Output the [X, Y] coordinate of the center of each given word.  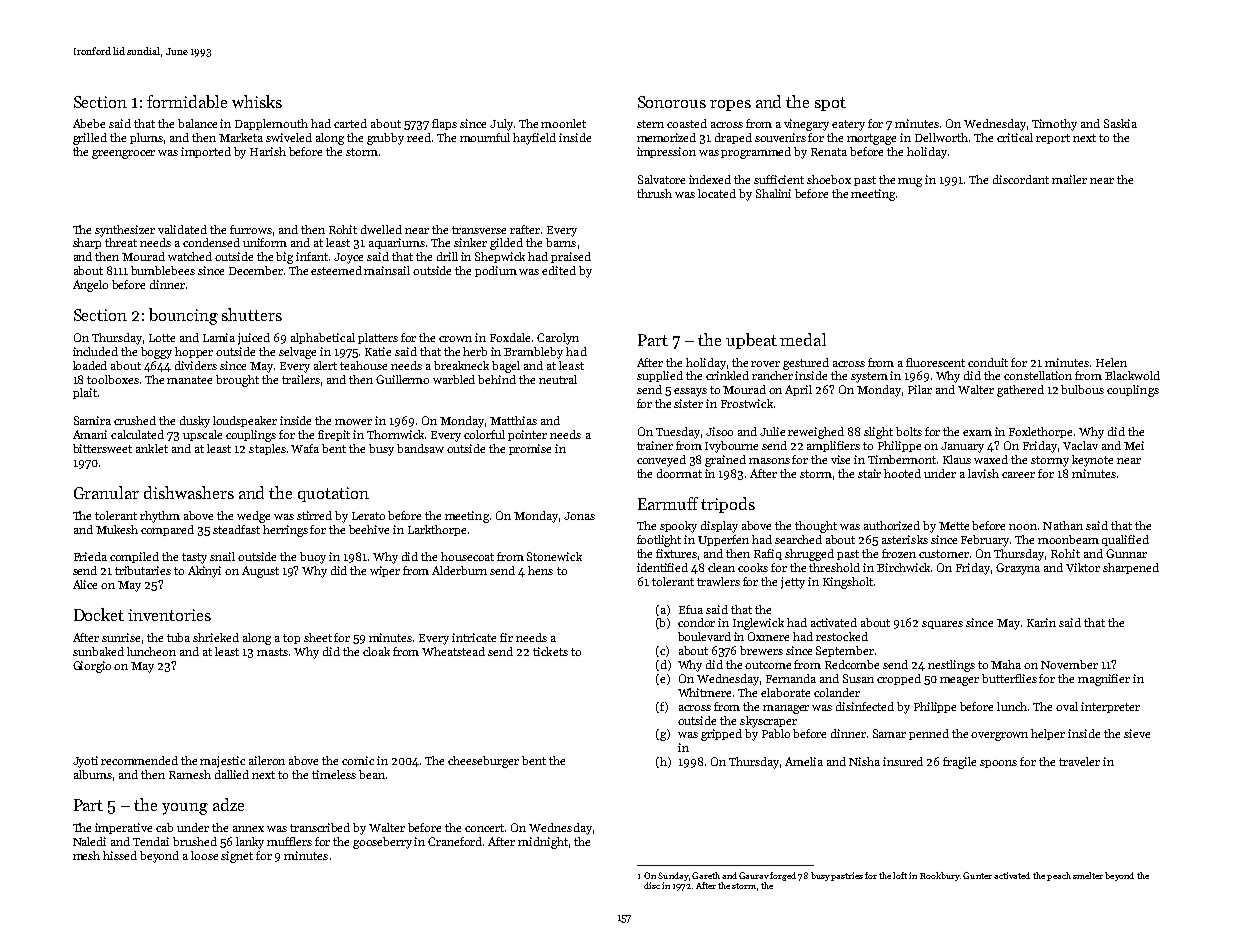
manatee [189, 380]
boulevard [704, 636]
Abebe [89, 123]
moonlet [563, 123]
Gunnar [1126, 553]
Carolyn [558, 339]
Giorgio [92, 667]
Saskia [1120, 123]
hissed [120, 855]
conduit [988, 362]
